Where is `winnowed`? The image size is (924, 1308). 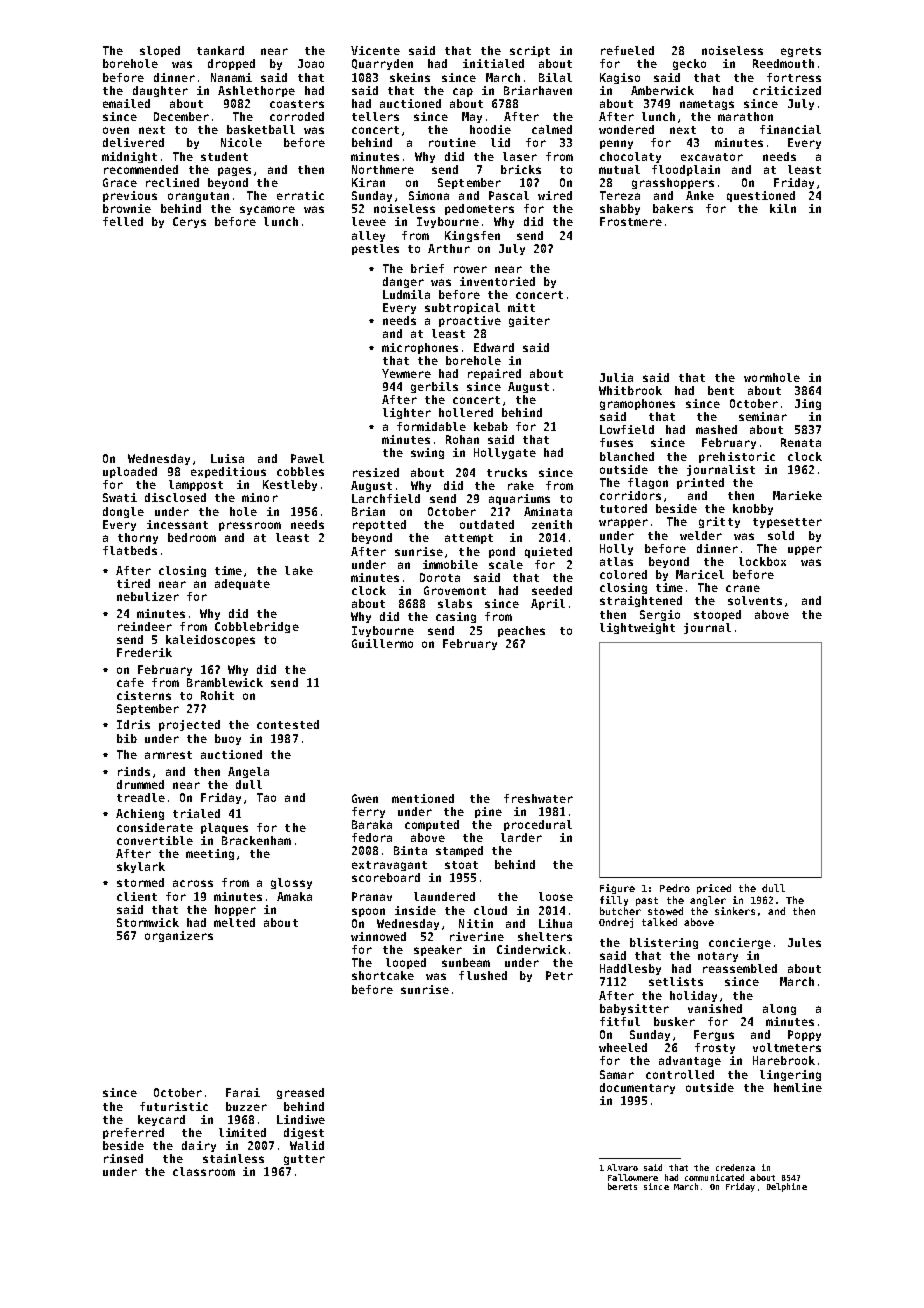 winnowed is located at coordinates (378, 936).
